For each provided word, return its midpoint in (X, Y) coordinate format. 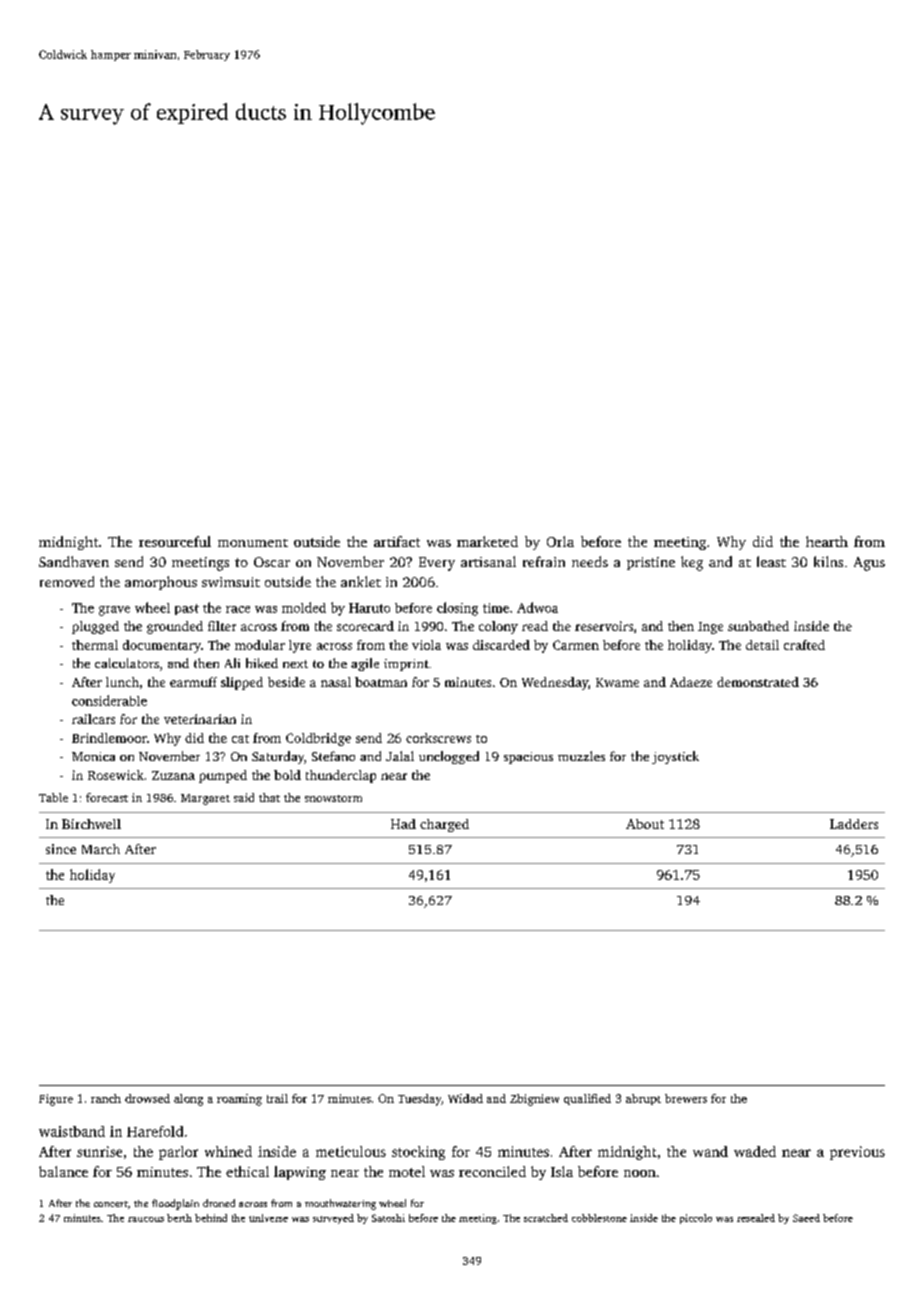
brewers (686, 1098)
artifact (397, 541)
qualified (587, 1099)
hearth (827, 541)
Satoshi (388, 1218)
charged (444, 825)
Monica (93, 756)
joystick (675, 757)
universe (268, 1218)
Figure (56, 1100)
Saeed (806, 1218)
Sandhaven (74, 561)
